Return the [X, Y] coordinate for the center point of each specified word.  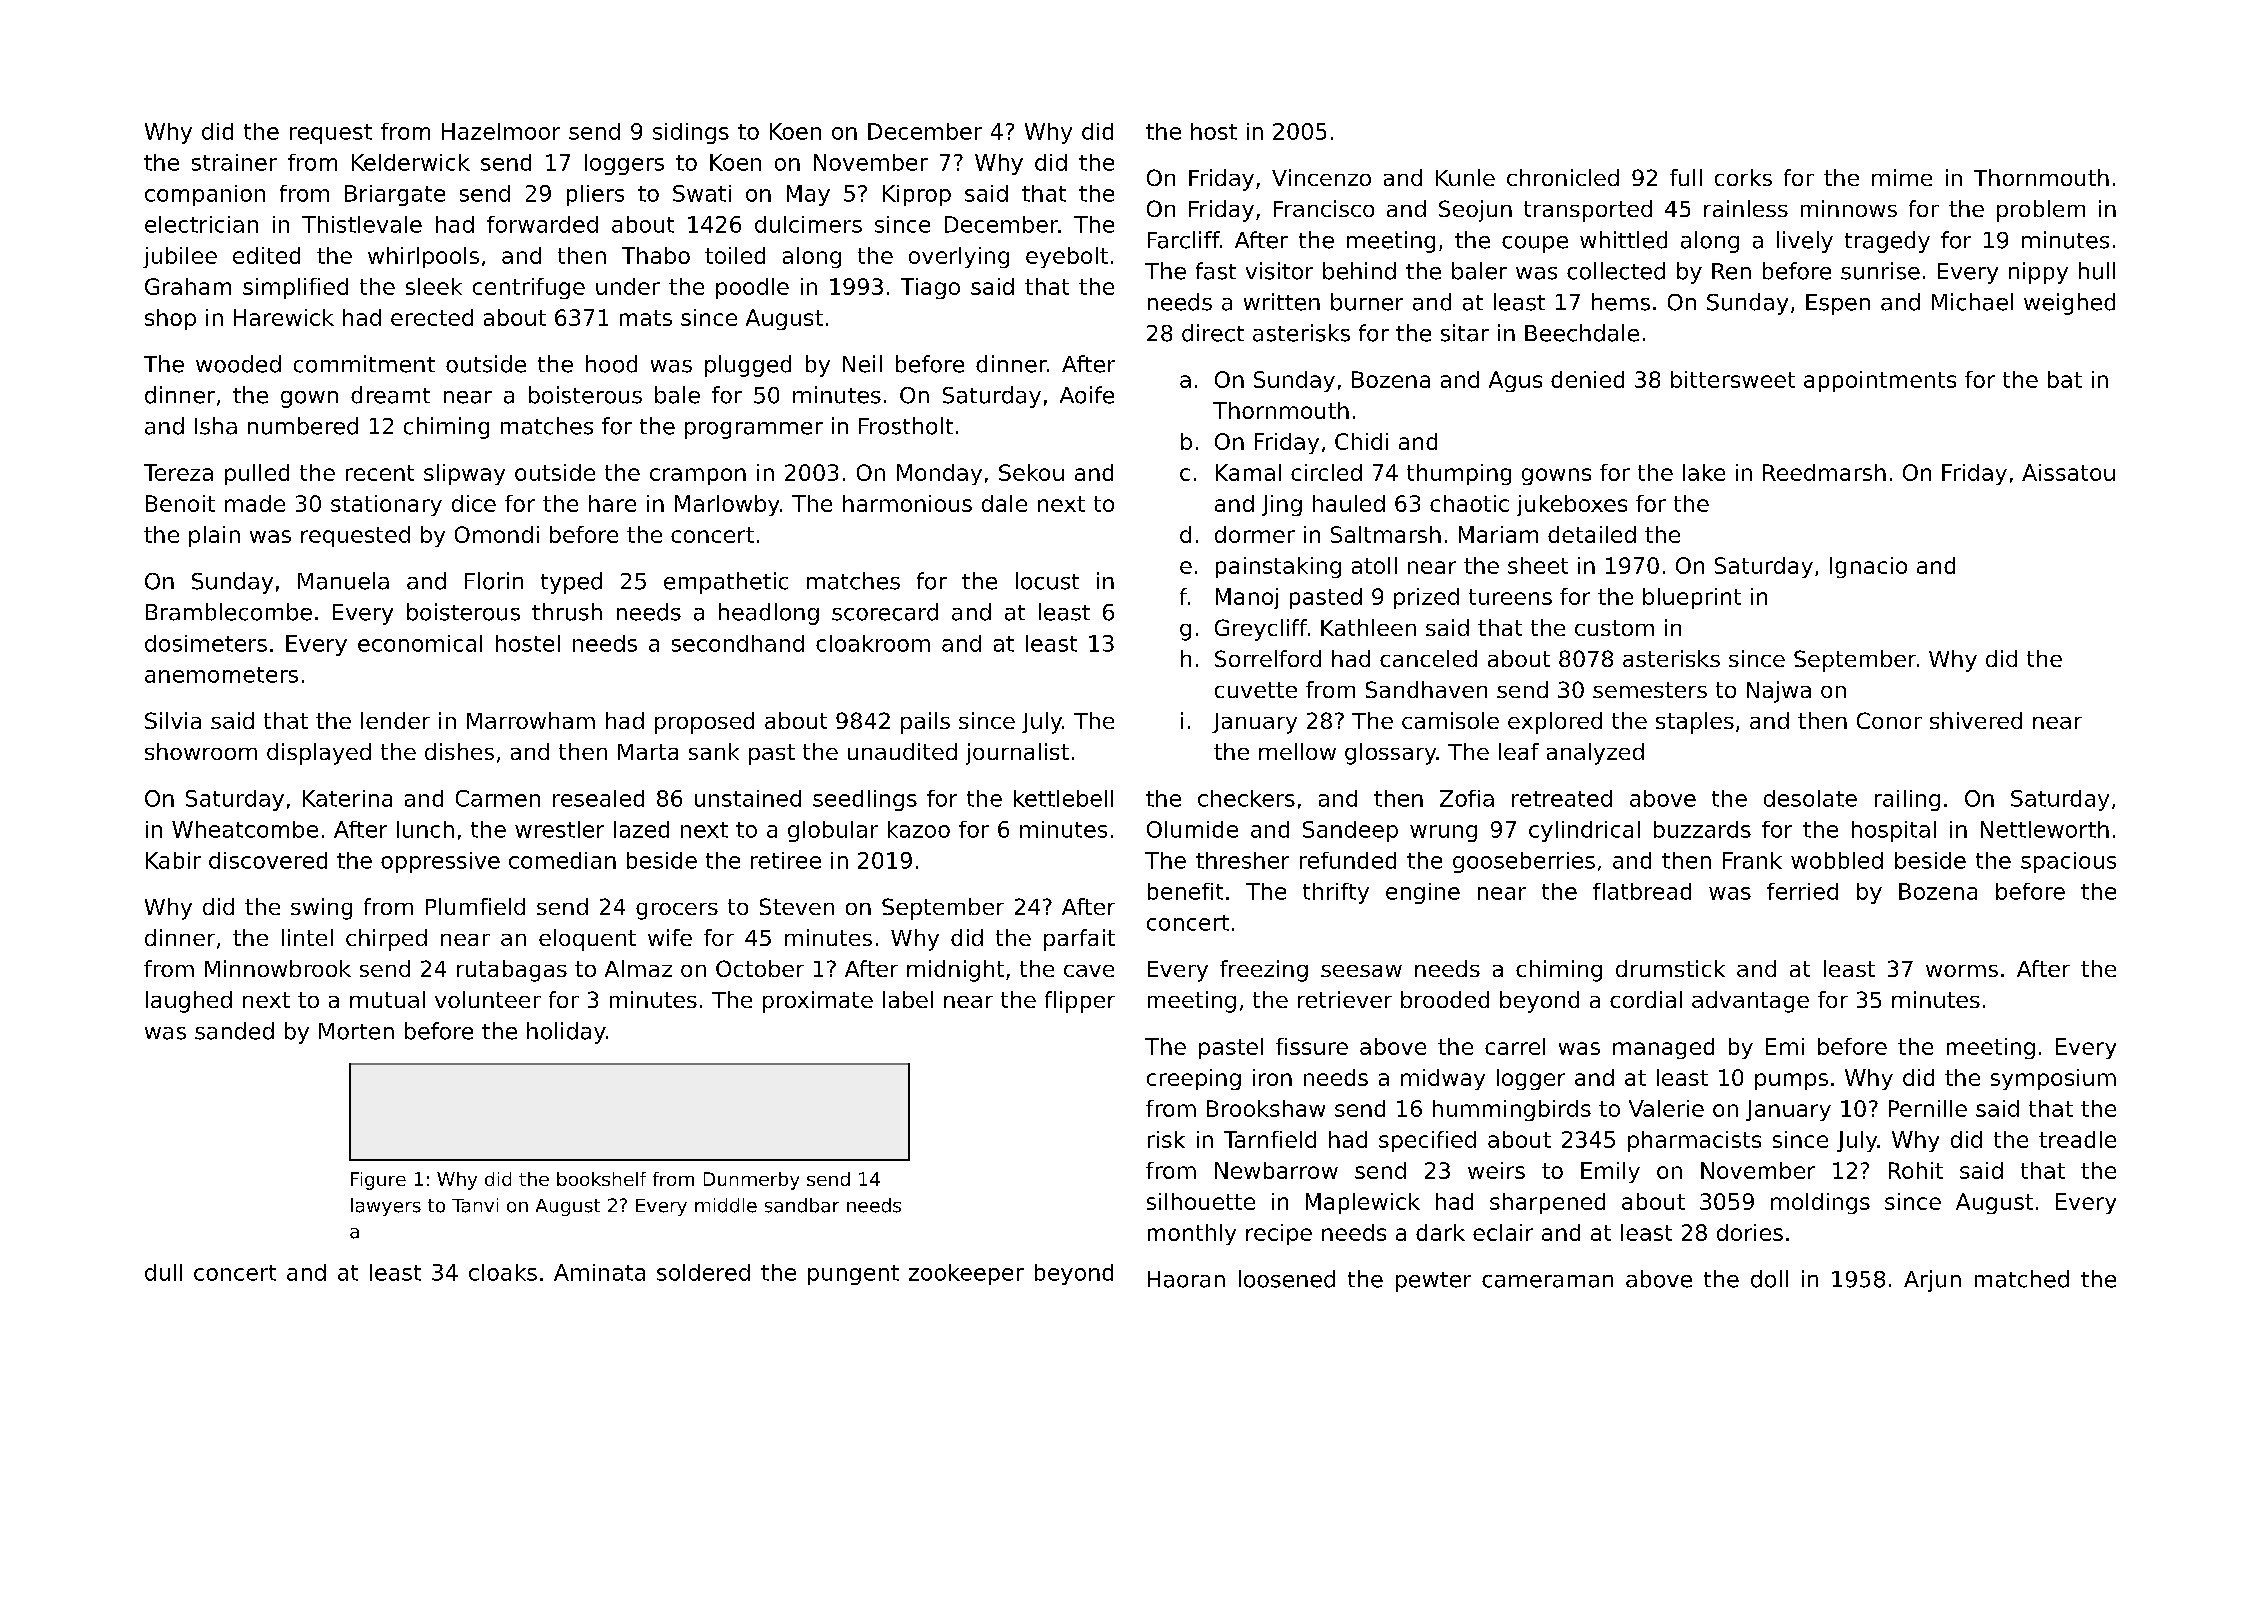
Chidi [1361, 441]
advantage [1750, 1002]
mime [1902, 177]
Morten [356, 1031]
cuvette [1256, 690]
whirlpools [423, 257]
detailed [1592, 534]
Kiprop [917, 195]
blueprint [1692, 598]
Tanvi [475, 1205]
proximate [818, 1002]
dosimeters [206, 643]
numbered [303, 426]
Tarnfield [1270, 1139]
